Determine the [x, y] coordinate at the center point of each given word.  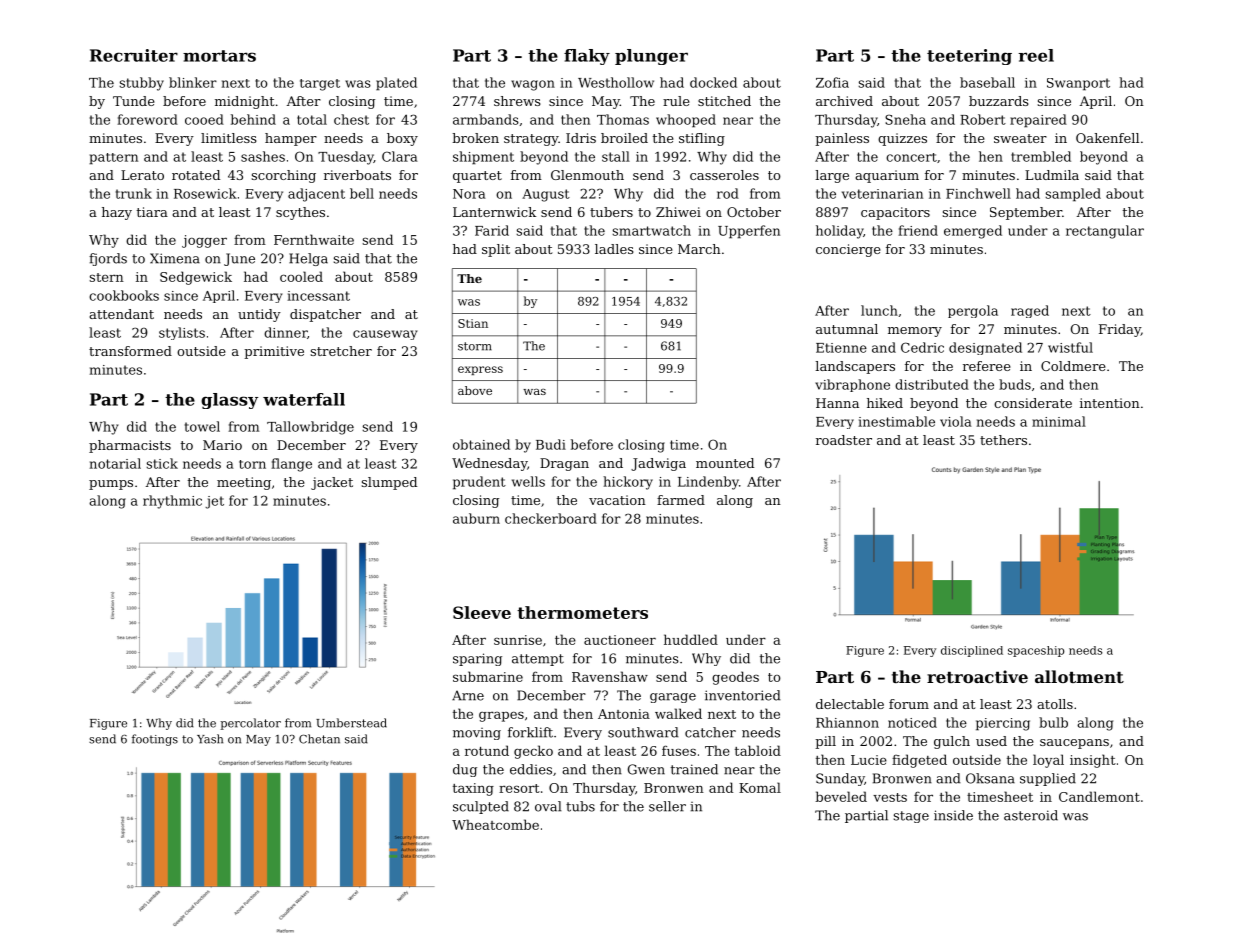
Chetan [319, 739]
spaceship [1036, 651]
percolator [250, 724]
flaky [587, 57]
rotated [196, 175]
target [320, 85]
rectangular [1105, 232]
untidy [259, 315]
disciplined [972, 651]
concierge [848, 250]
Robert [983, 119]
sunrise [518, 640]
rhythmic [172, 502]
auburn [476, 518]
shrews [517, 101]
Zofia [832, 82]
